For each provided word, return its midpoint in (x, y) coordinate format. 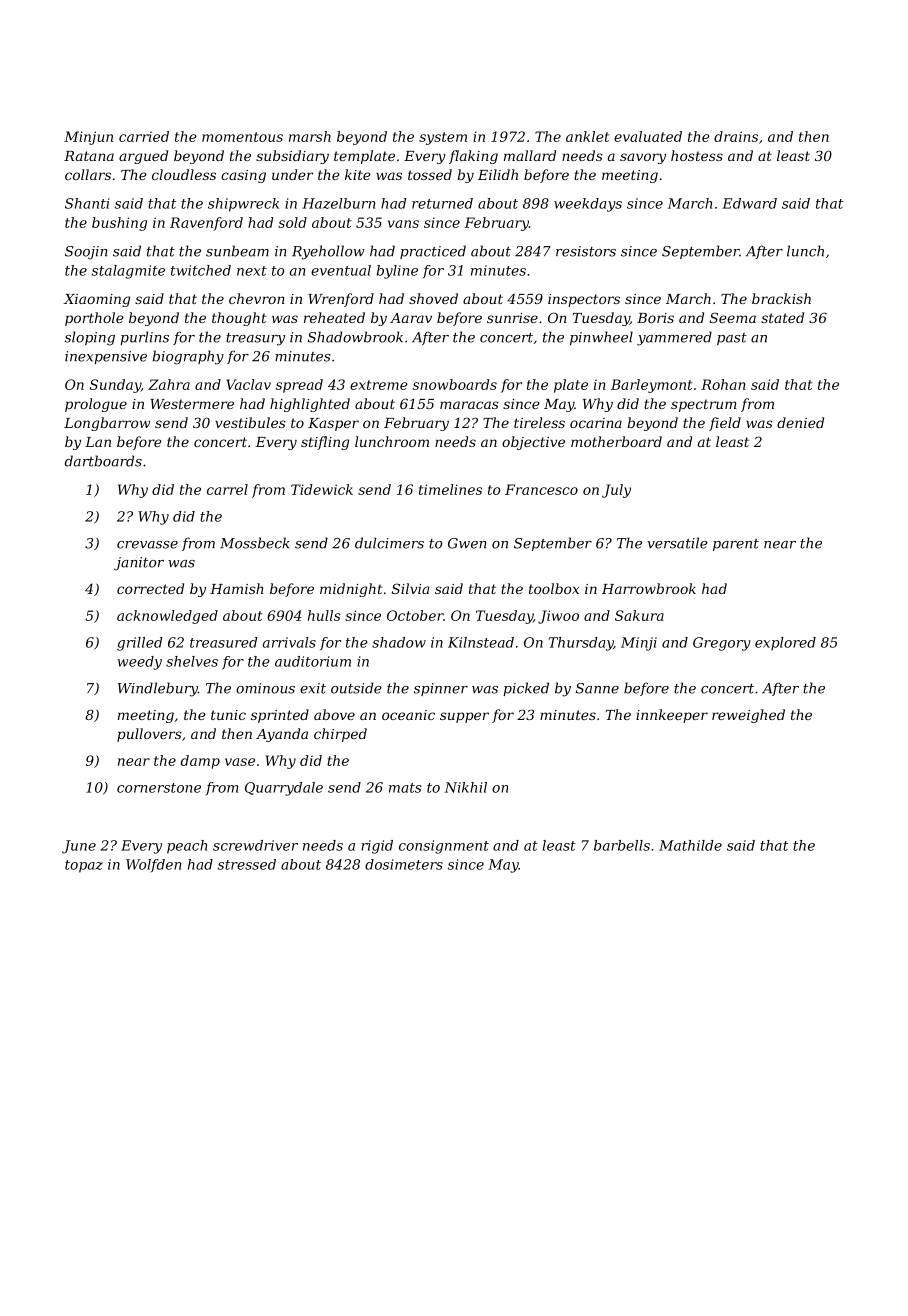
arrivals (289, 642)
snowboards (455, 384)
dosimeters (404, 864)
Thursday (581, 644)
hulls (324, 615)
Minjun (88, 138)
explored (785, 643)
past (732, 339)
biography (188, 357)
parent (736, 545)
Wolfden (153, 865)
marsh (310, 136)
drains (736, 136)
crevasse (147, 545)
